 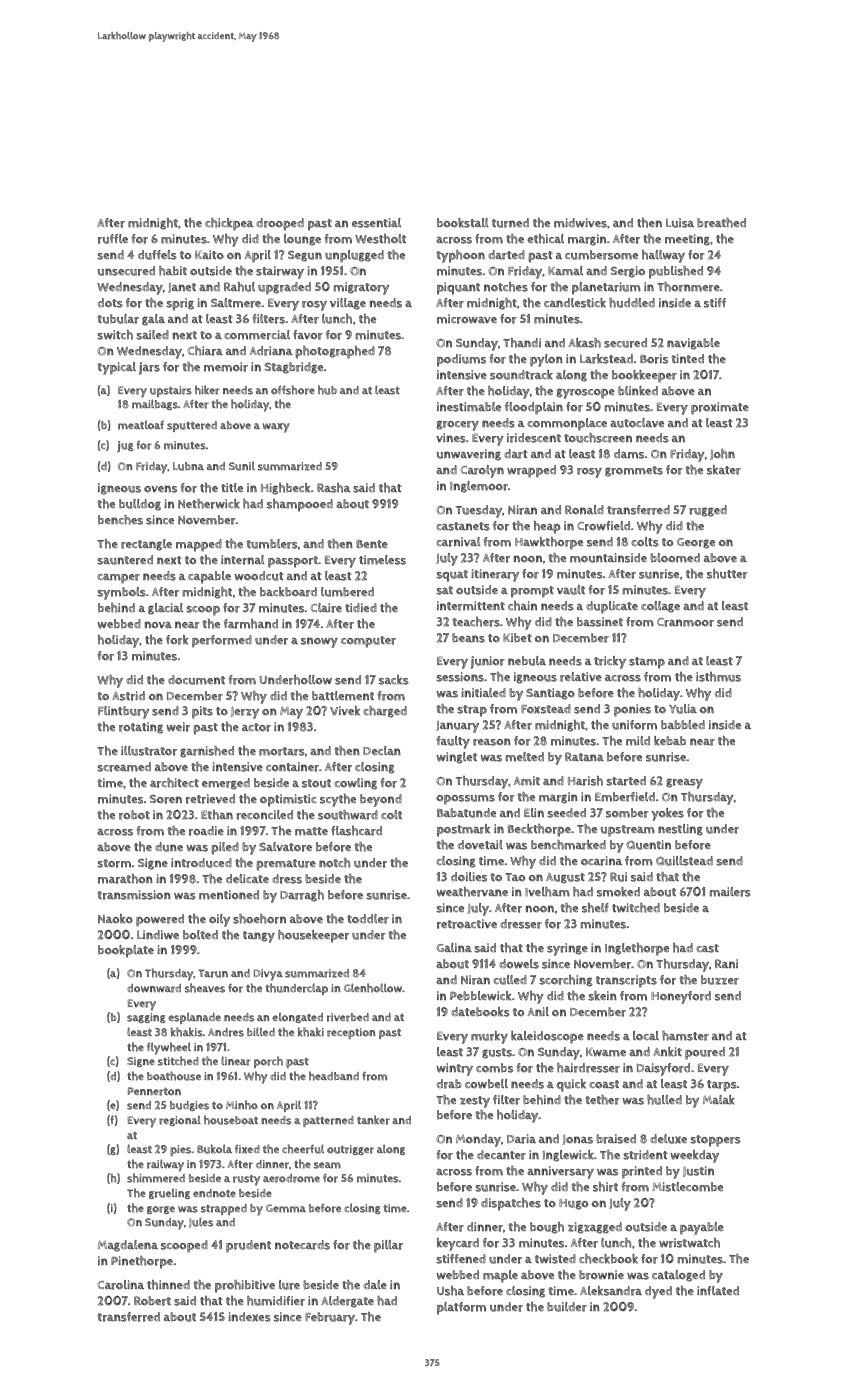 I want to click on bookstall, so click(x=462, y=223).
